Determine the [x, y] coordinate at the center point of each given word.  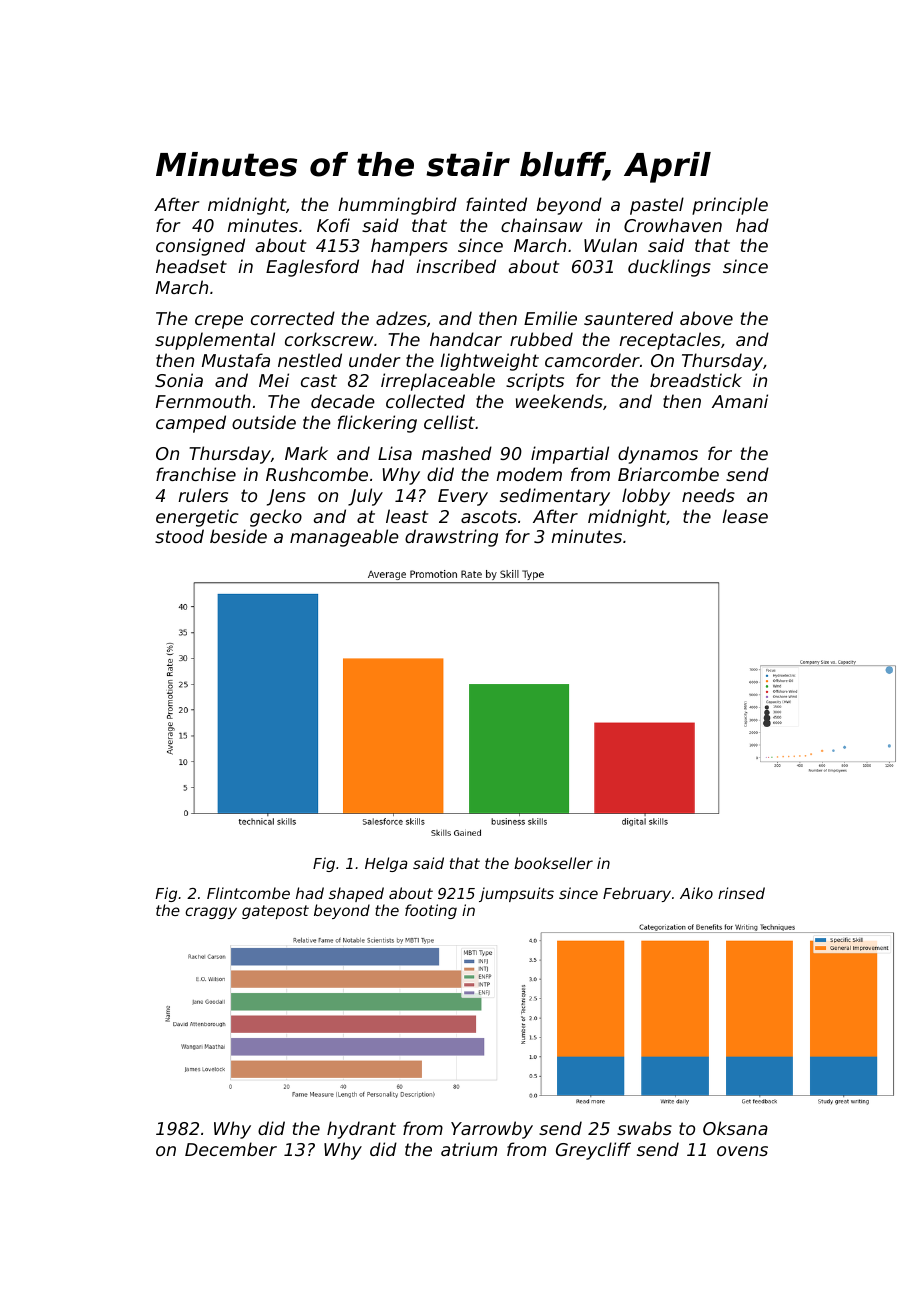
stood [179, 536]
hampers [409, 247]
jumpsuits [516, 894]
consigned [200, 247]
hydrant [361, 1130]
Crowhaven [673, 225]
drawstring [451, 538]
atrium [469, 1149]
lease [745, 516]
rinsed [741, 893]
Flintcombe [248, 893]
